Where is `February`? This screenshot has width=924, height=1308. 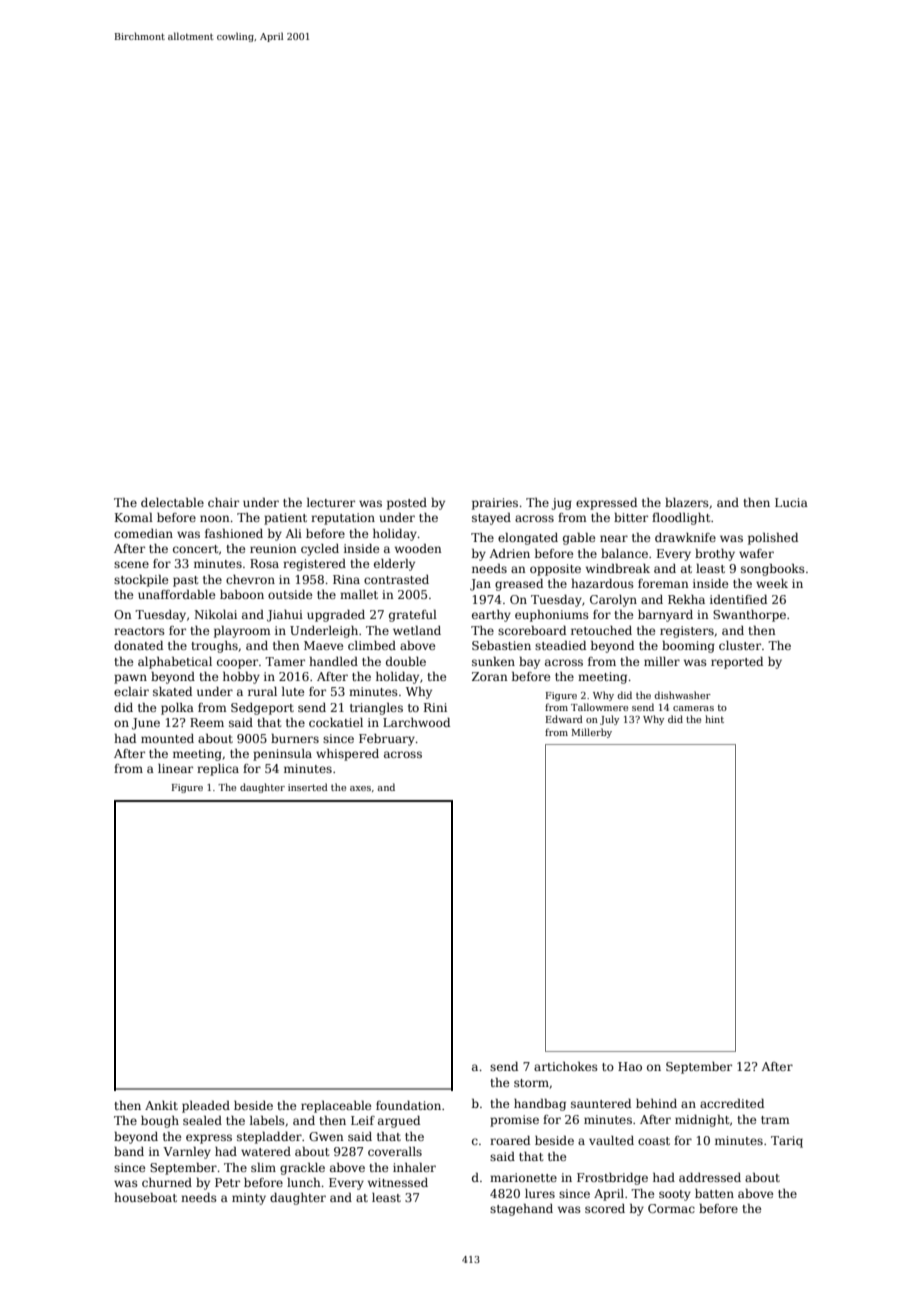 February is located at coordinates (387, 740).
